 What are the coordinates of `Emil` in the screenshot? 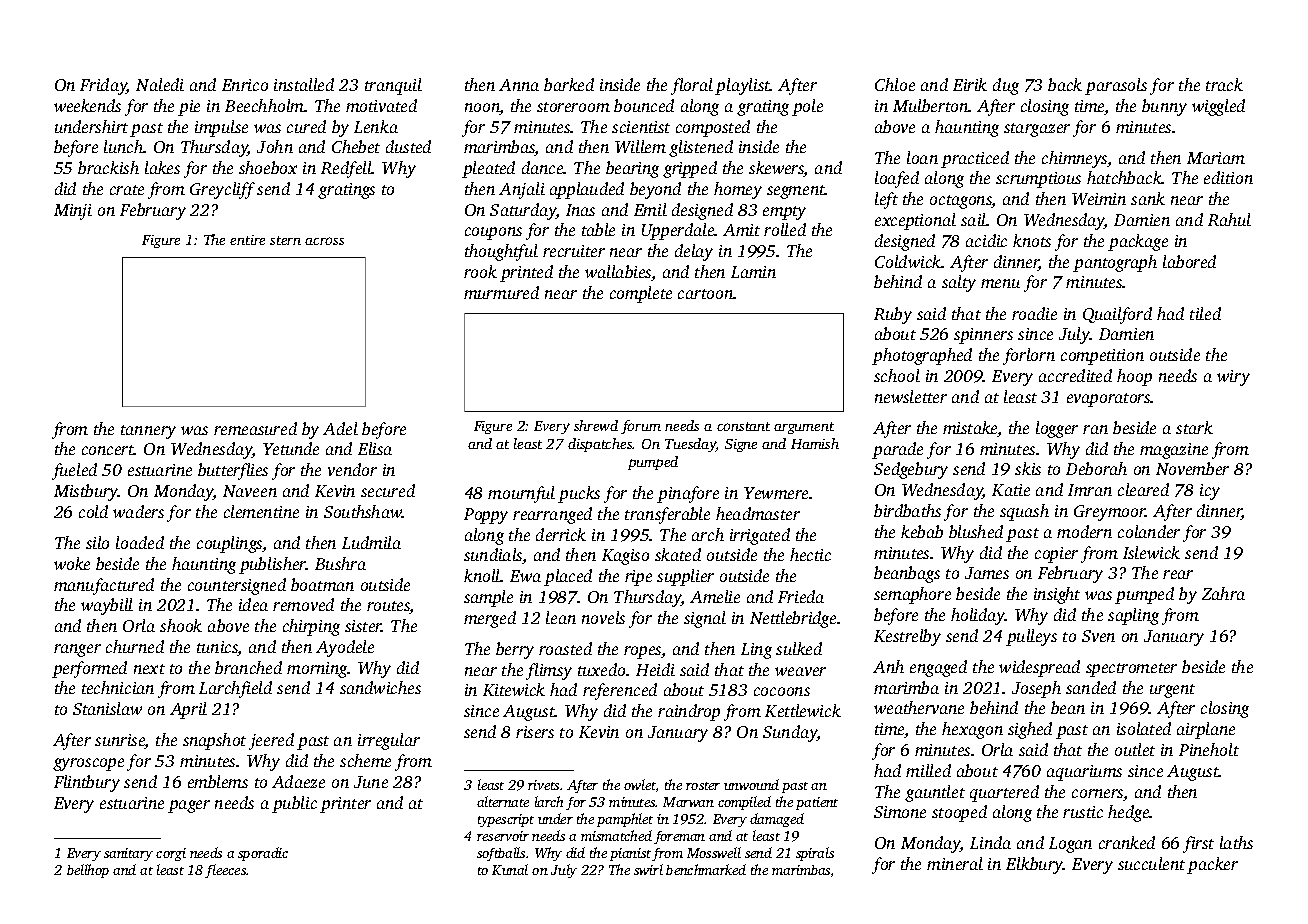 It's located at (650, 209).
